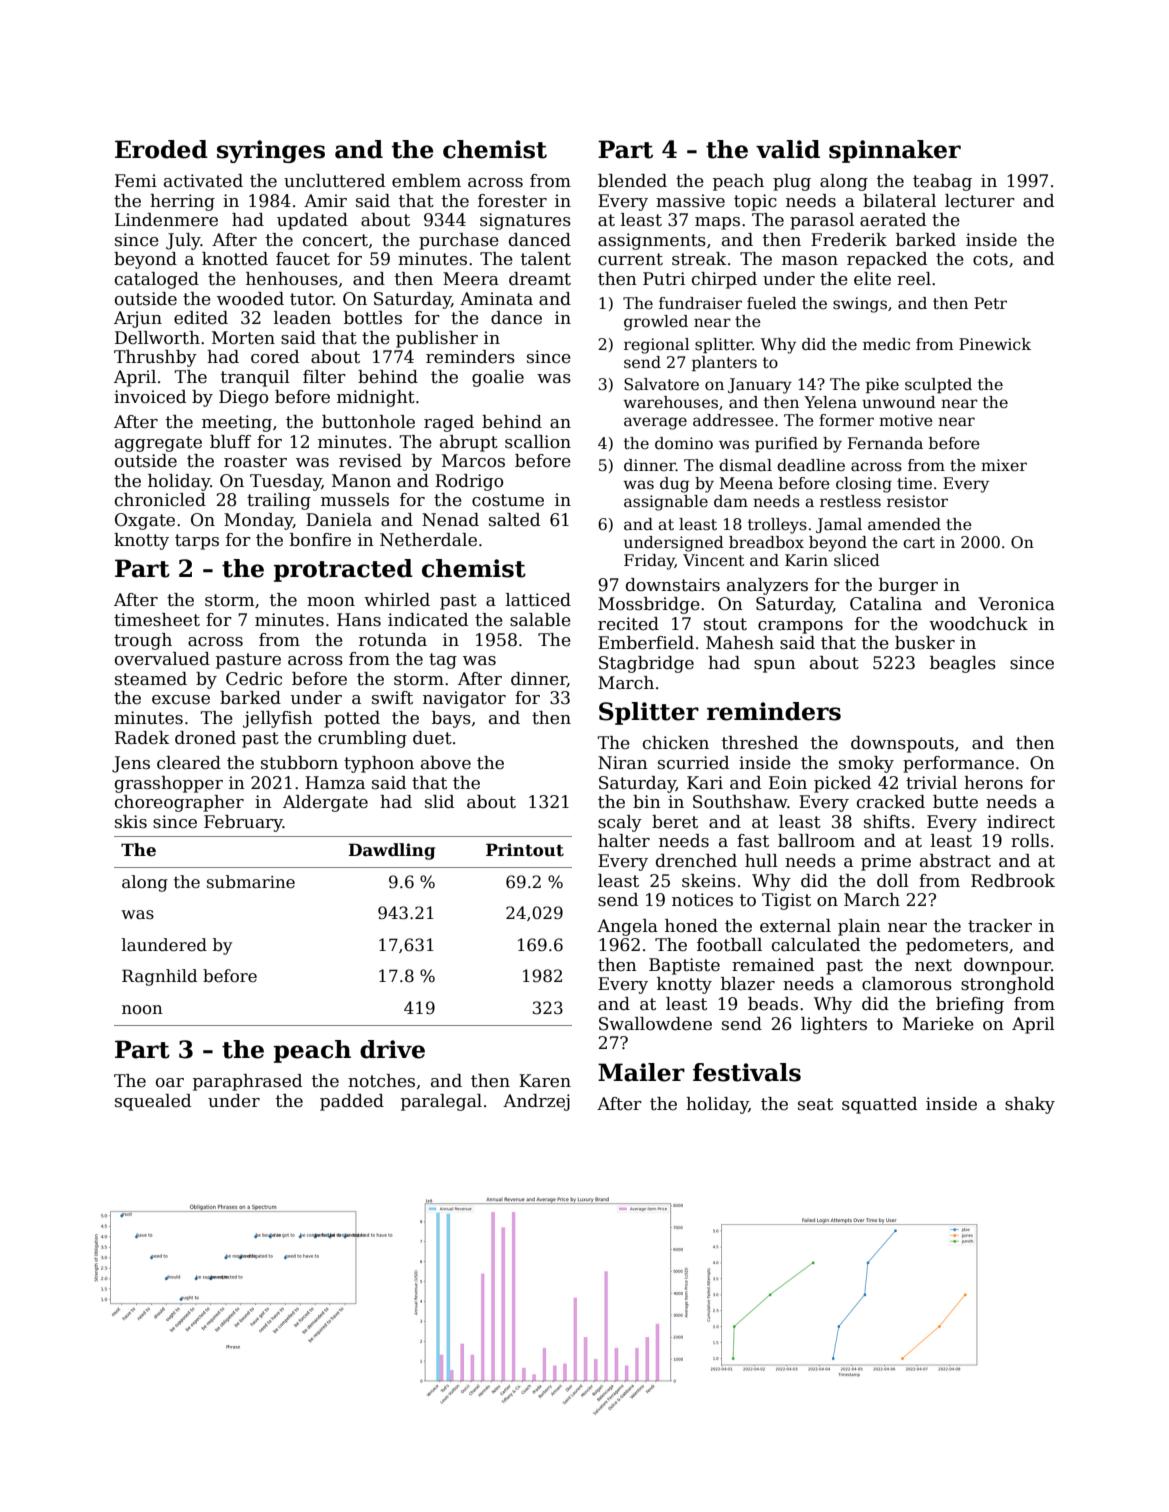 The image size is (1169, 1512). Describe the element at coordinates (151, 679) in the document. I see `steamed` at that location.
